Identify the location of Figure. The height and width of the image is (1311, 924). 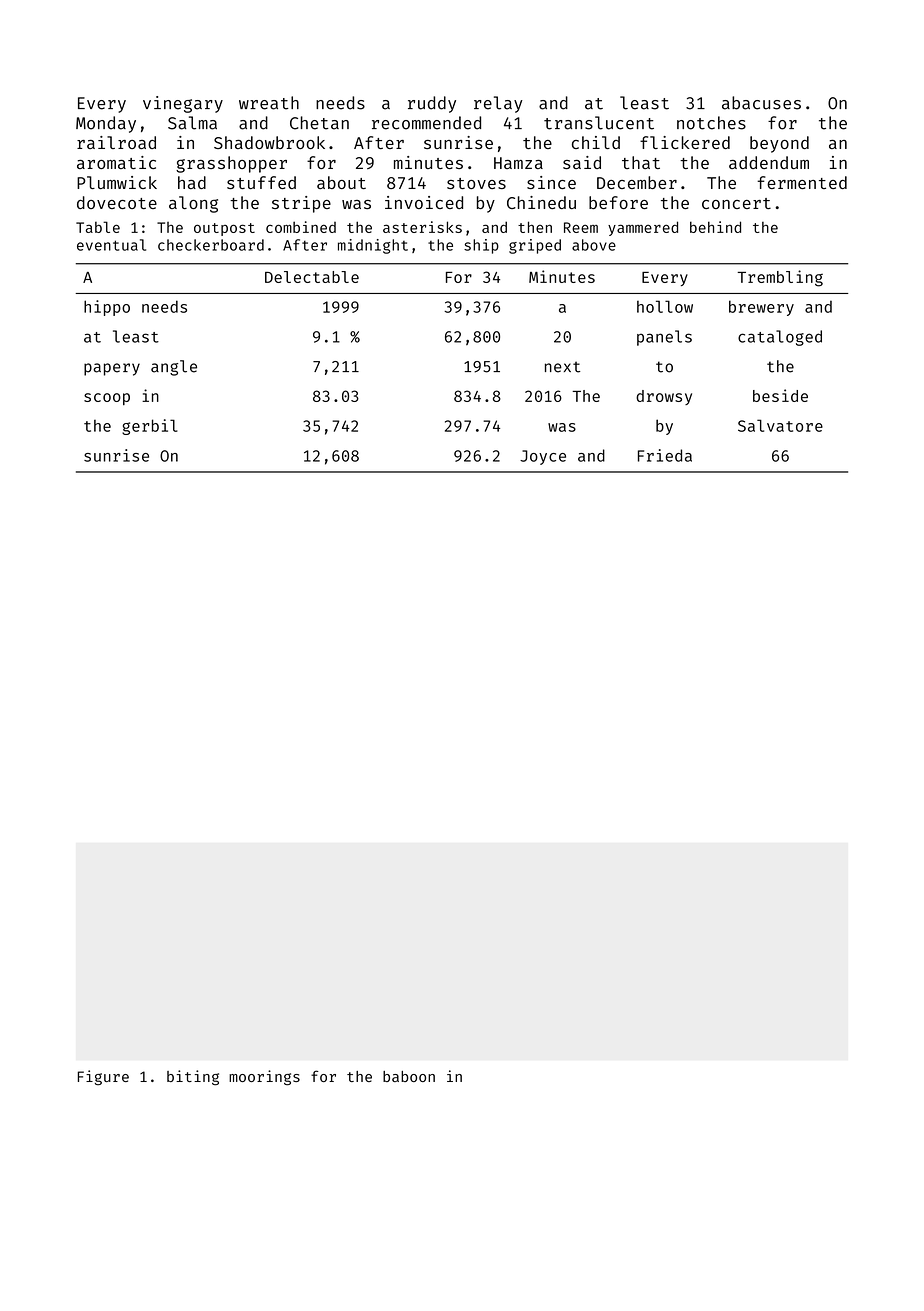
(103, 1077).
